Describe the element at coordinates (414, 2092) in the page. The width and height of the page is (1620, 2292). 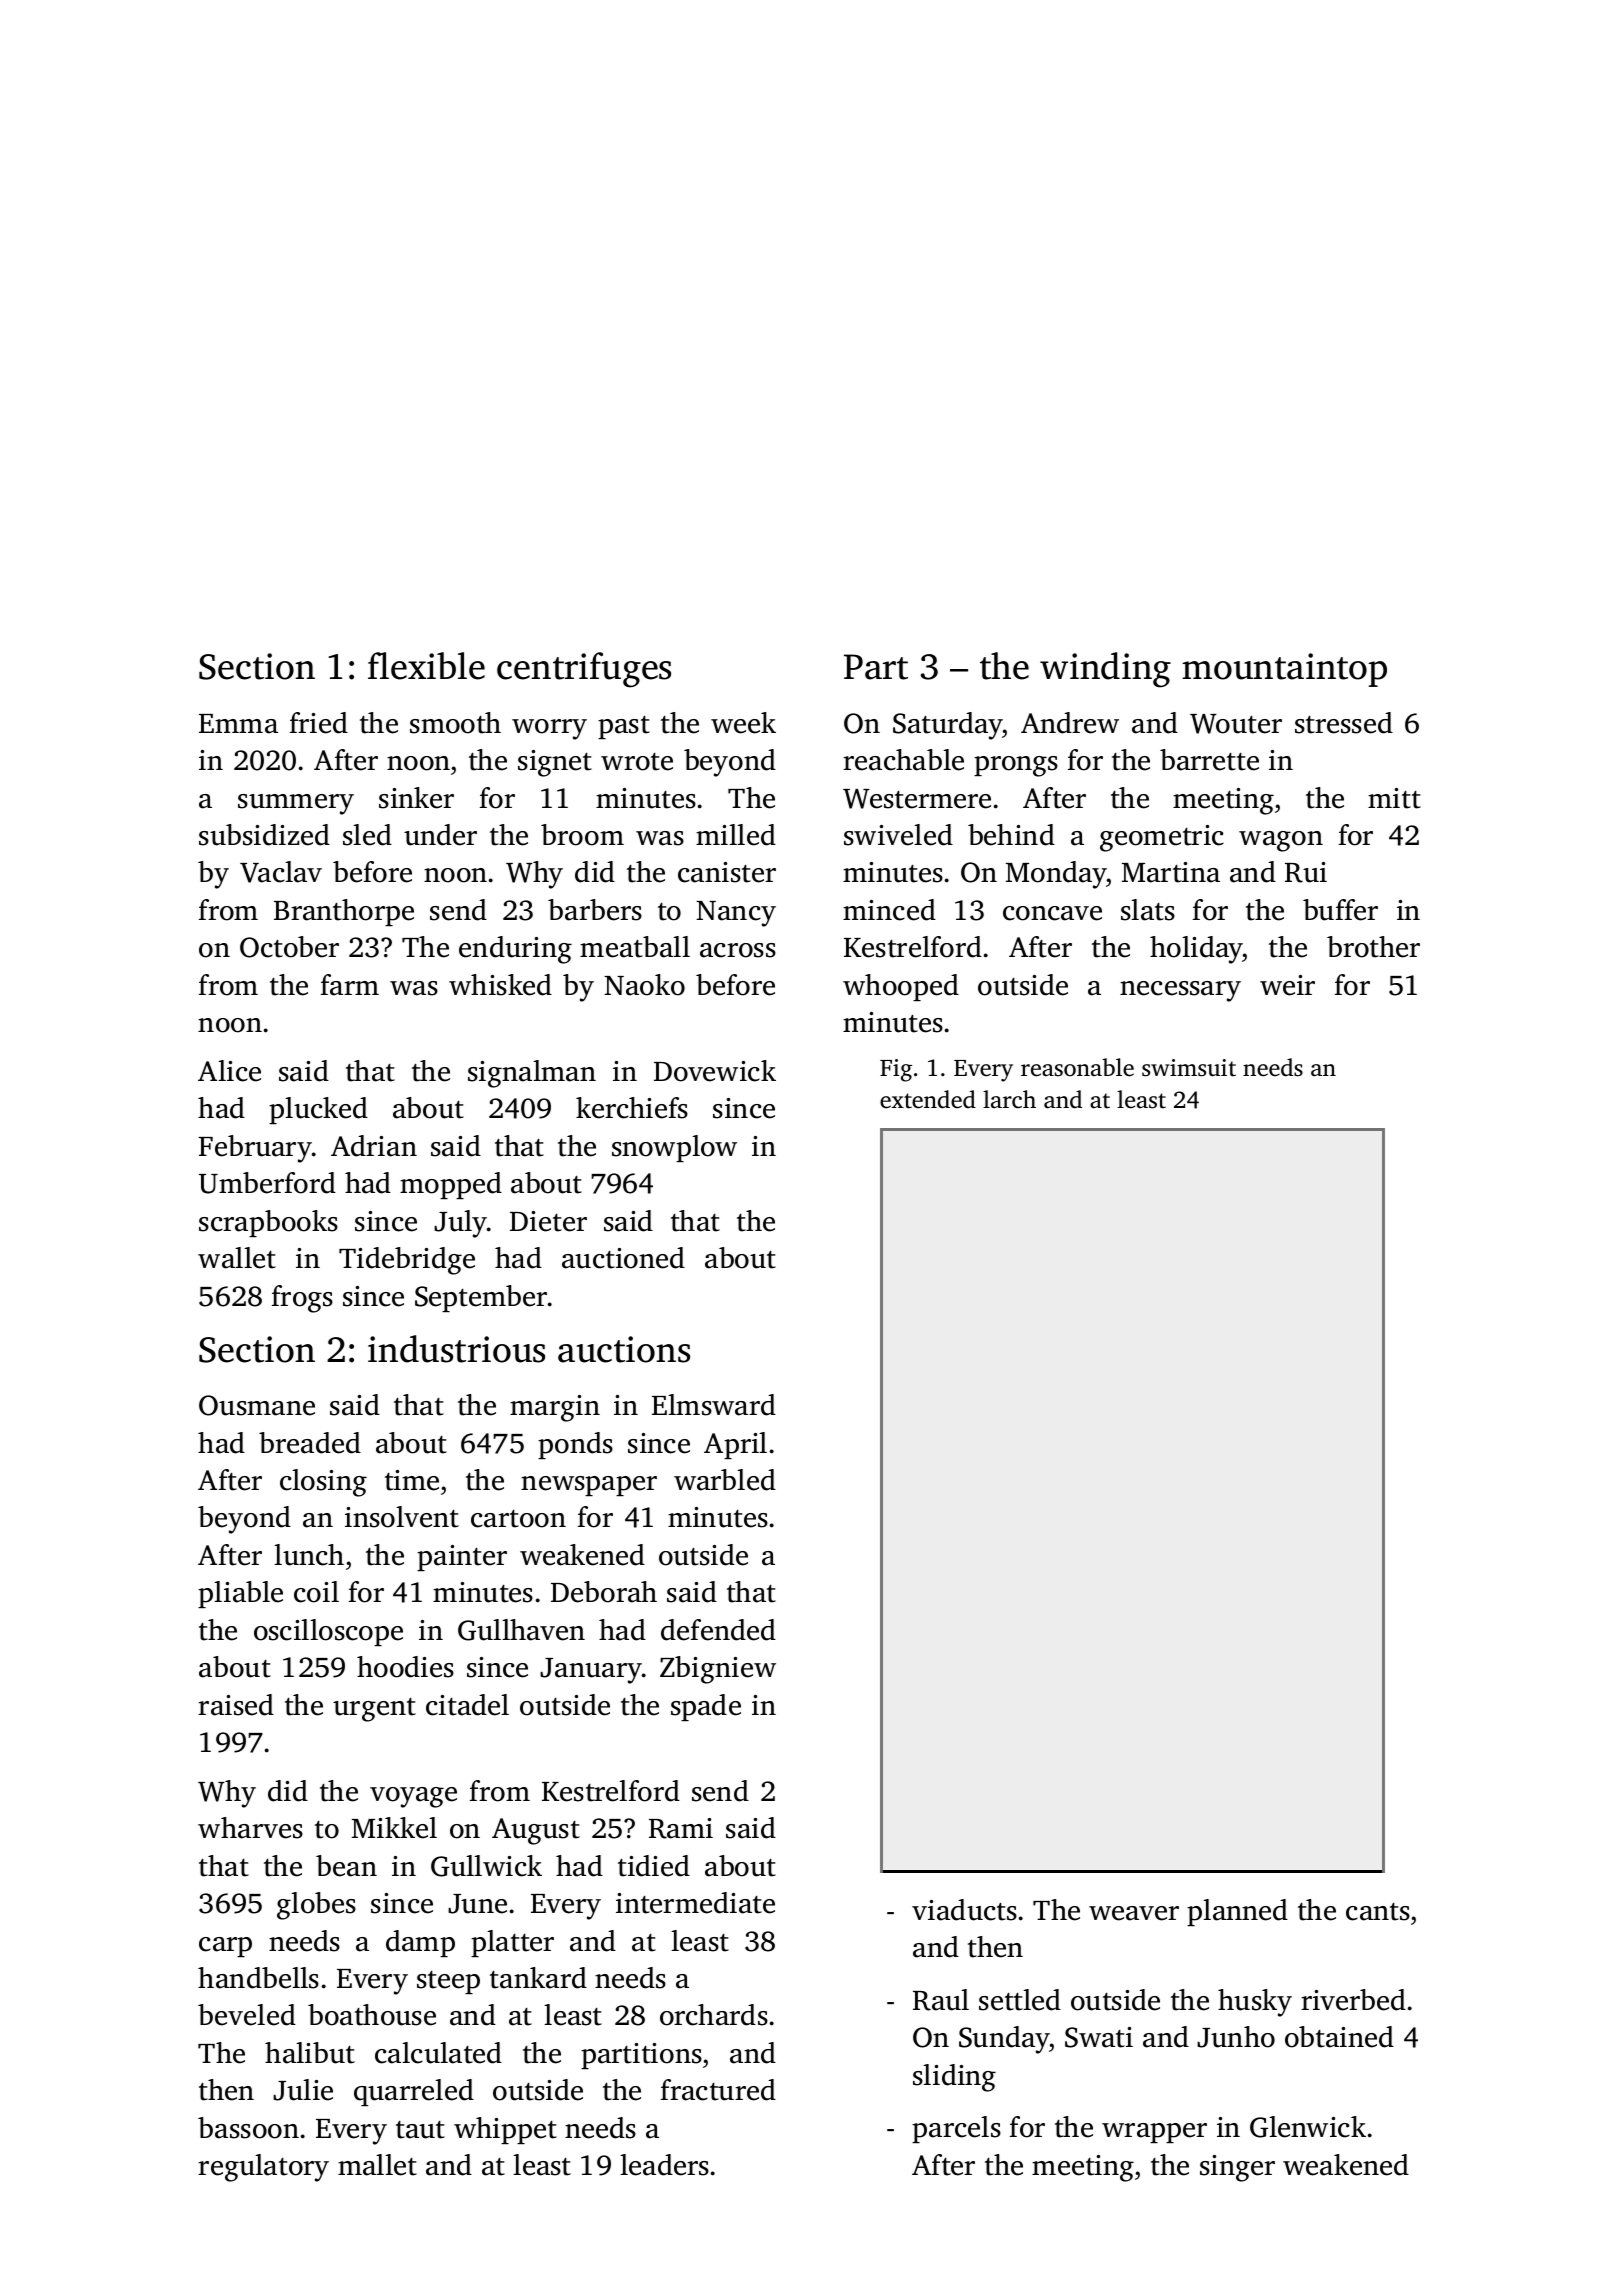
I see `quarreled` at that location.
